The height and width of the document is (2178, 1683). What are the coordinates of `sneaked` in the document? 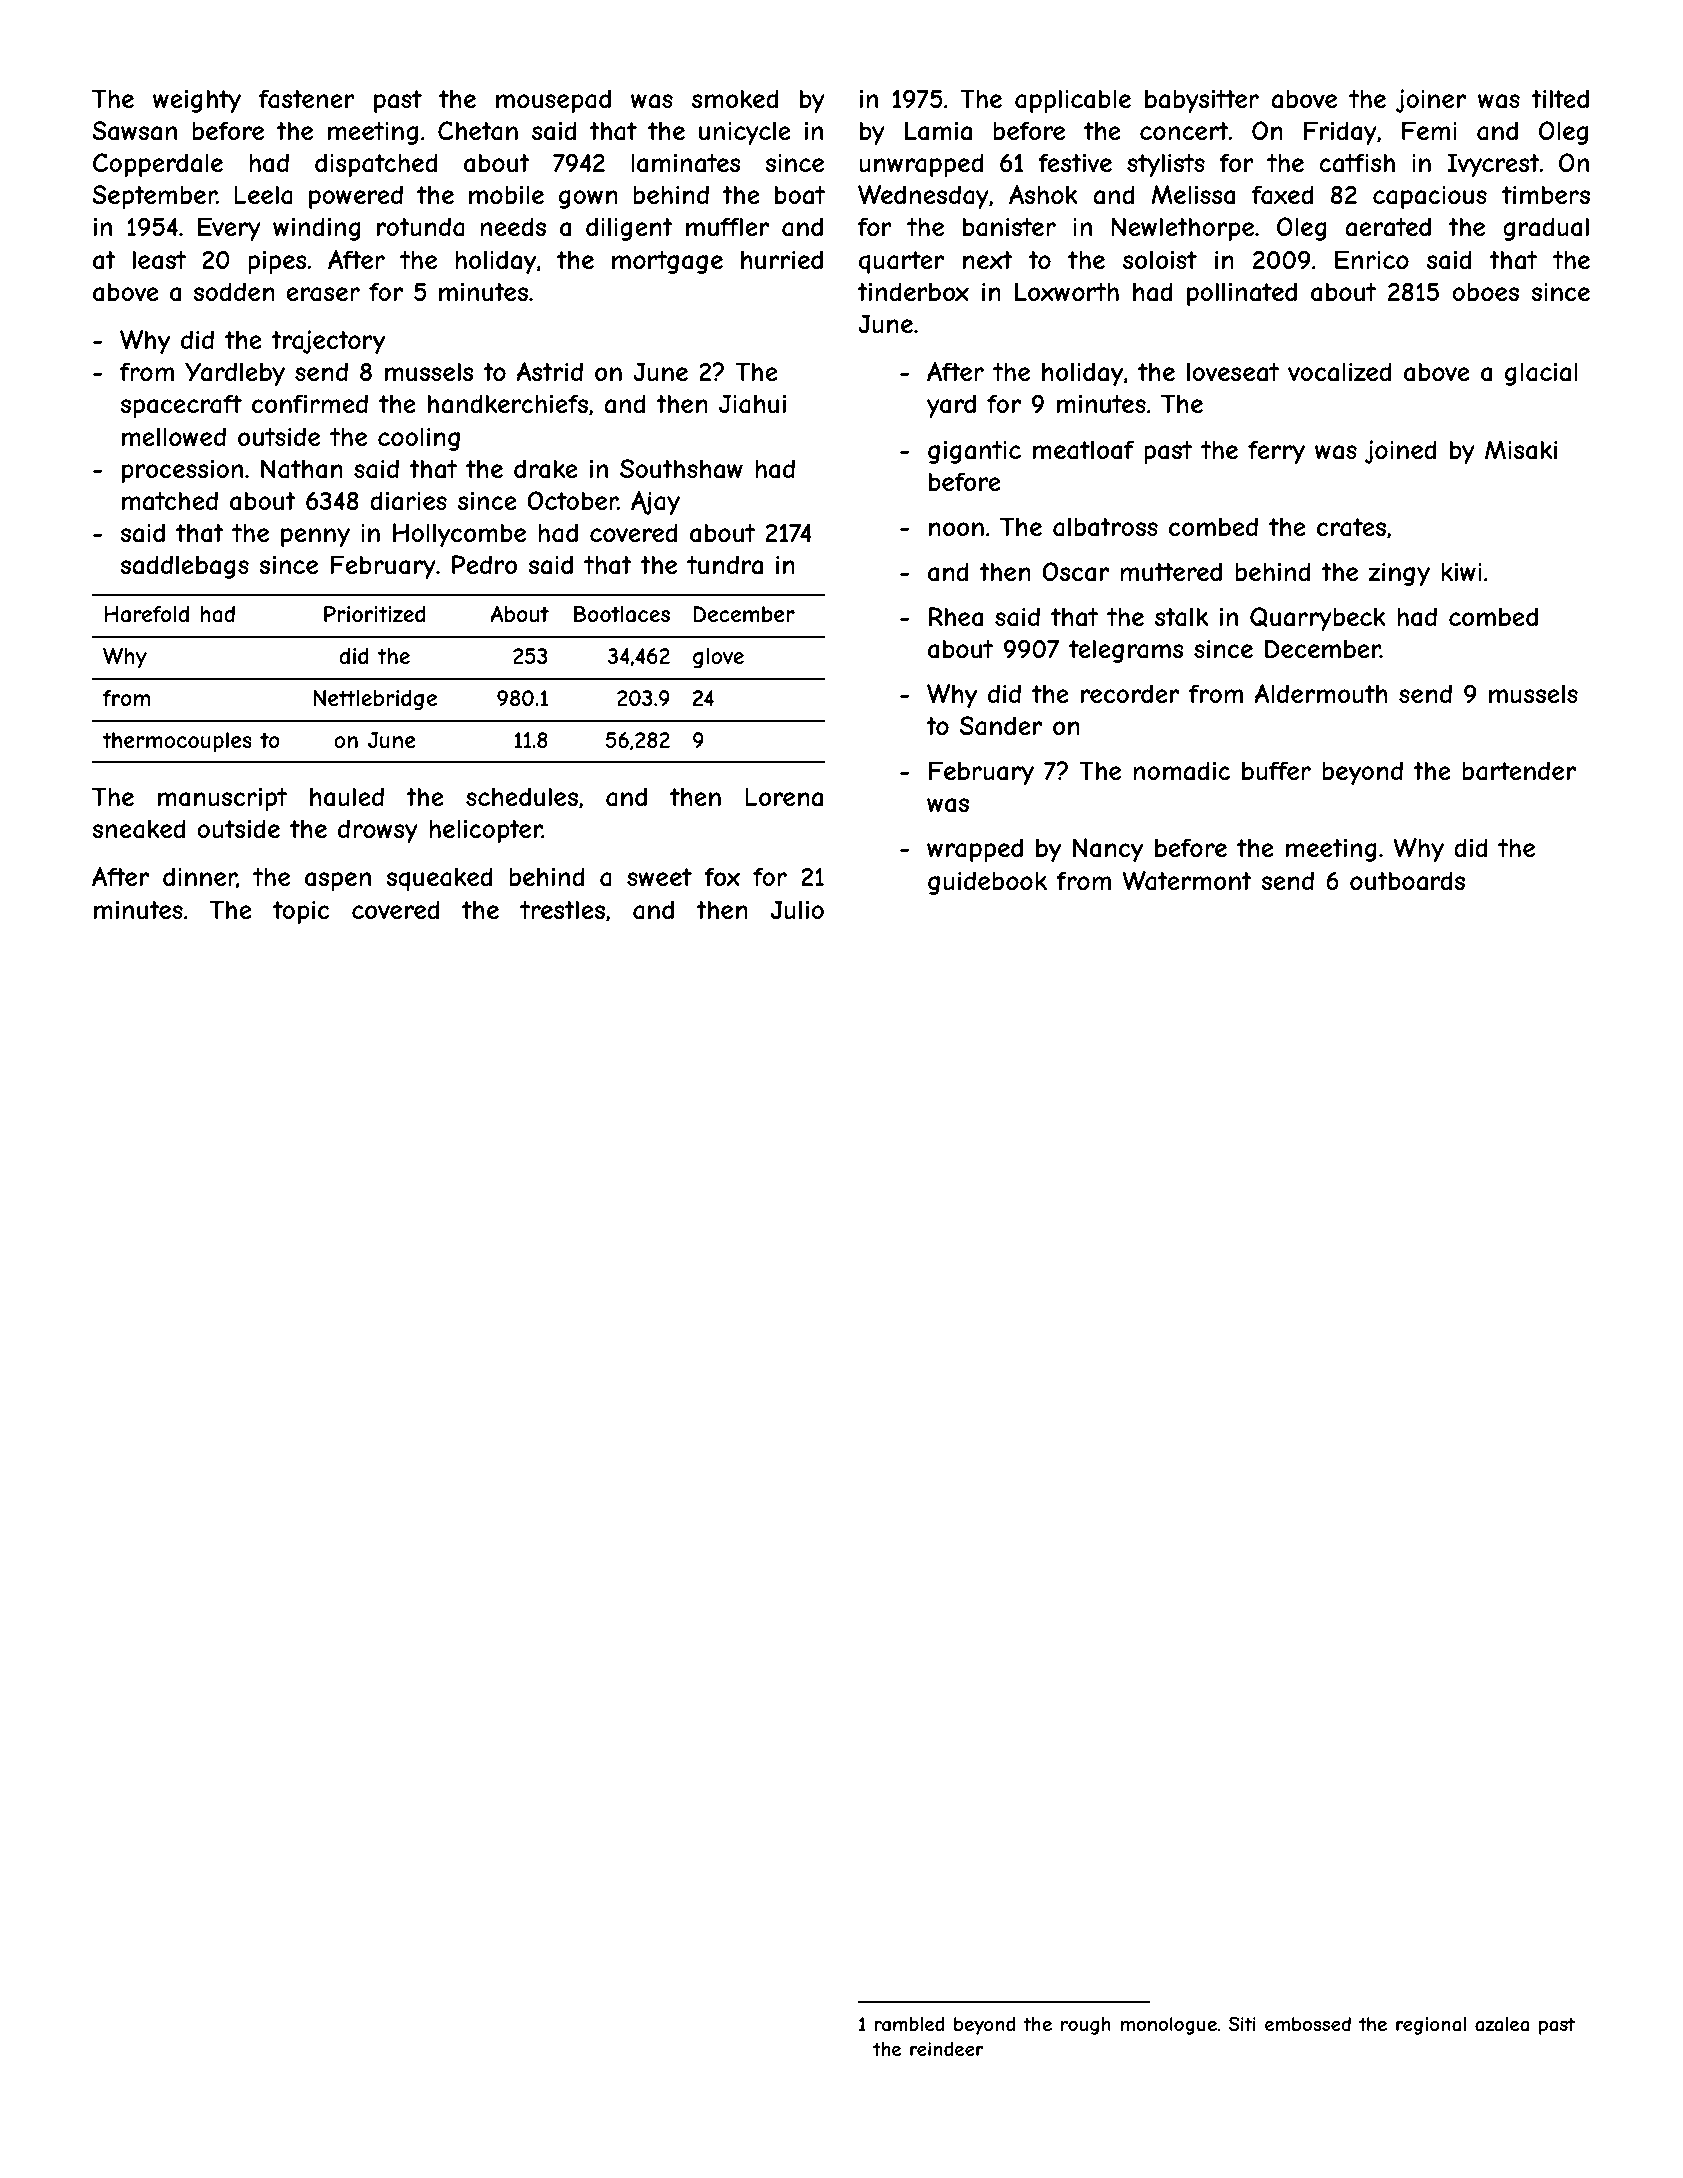 It's located at (139, 829).
